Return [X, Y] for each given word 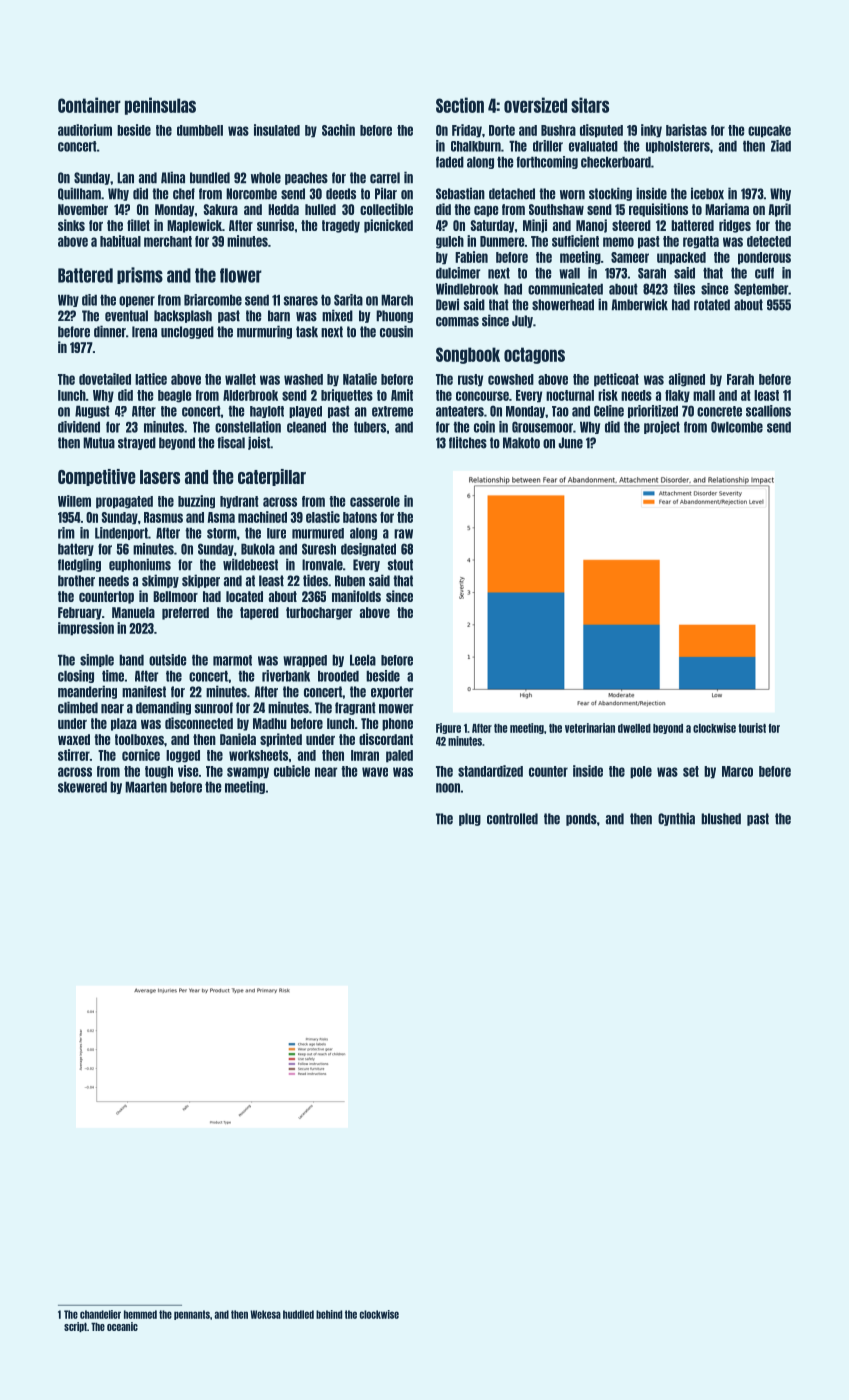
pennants [192, 1315]
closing [76, 676]
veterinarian [590, 728]
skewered [82, 787]
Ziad [781, 146]
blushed [721, 819]
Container [89, 105]
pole [641, 772]
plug [470, 819]
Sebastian [460, 193]
